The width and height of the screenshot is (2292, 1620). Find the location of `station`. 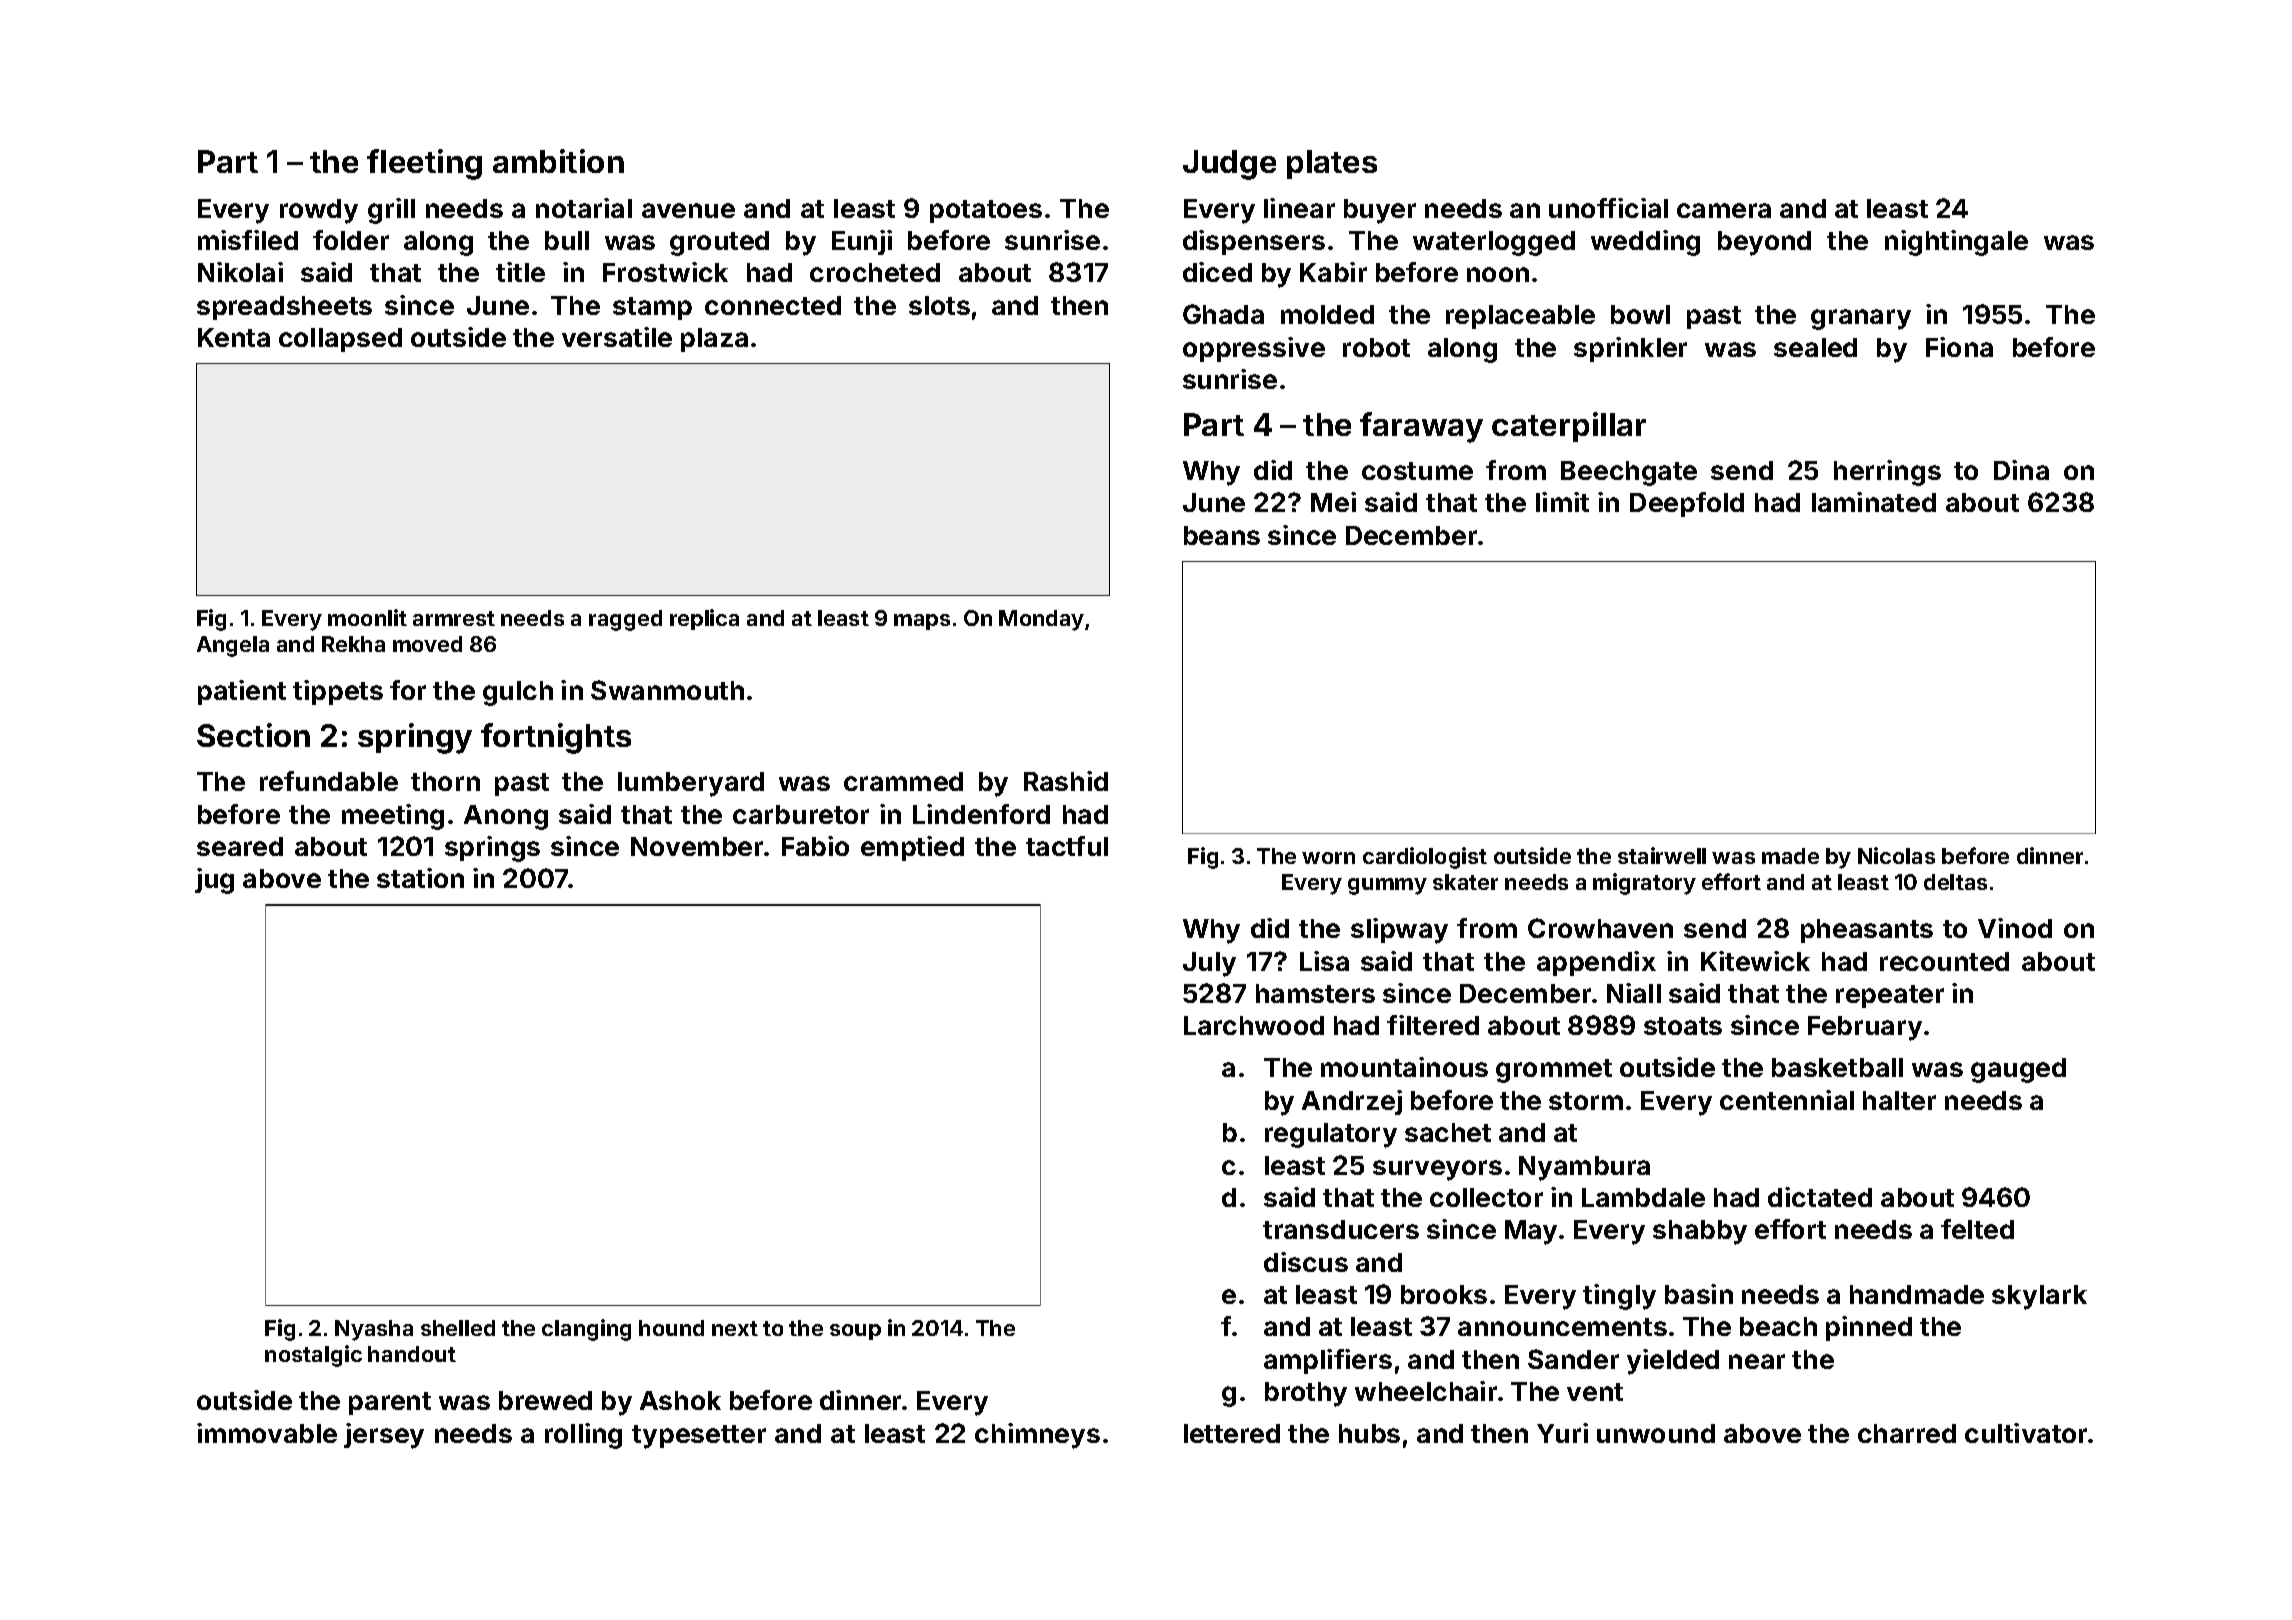

station is located at coordinates (420, 878).
